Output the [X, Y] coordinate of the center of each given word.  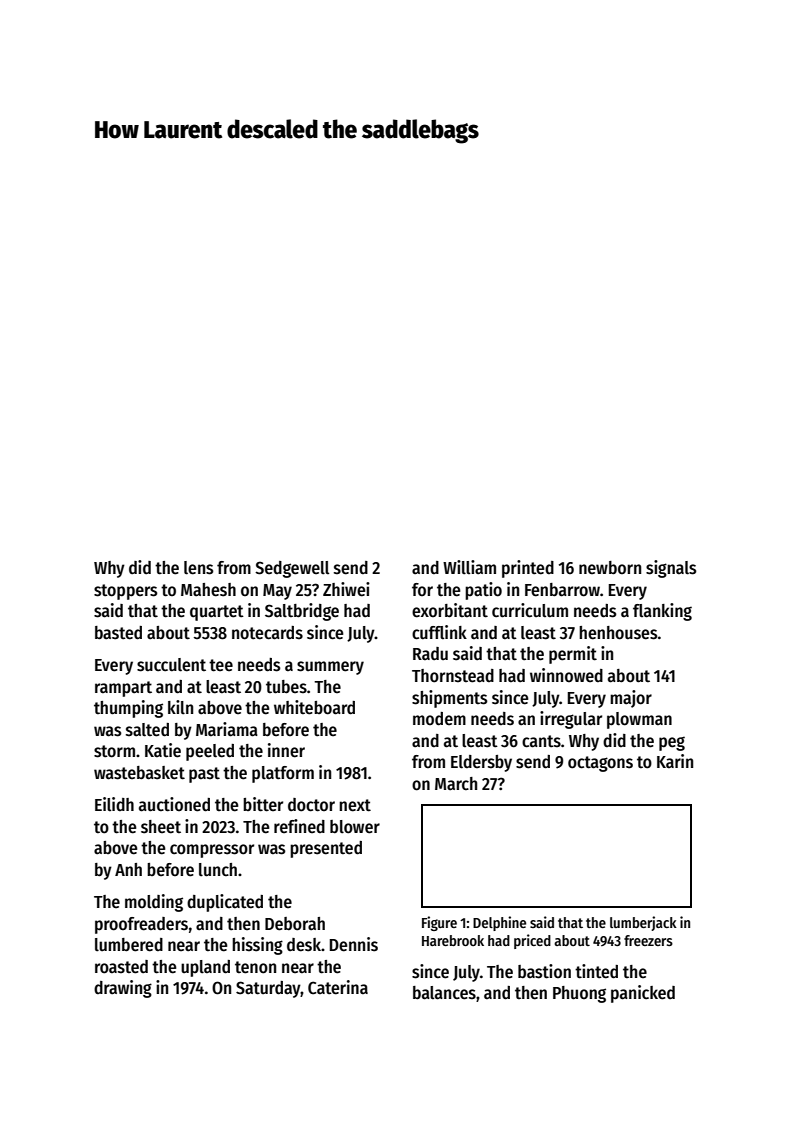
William [469, 567]
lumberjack [643, 923]
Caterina [338, 987]
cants [541, 741]
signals [671, 569]
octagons [600, 764]
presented [326, 849]
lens [198, 568]
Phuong [579, 994]
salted [147, 730]
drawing [123, 989]
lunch [218, 870]
